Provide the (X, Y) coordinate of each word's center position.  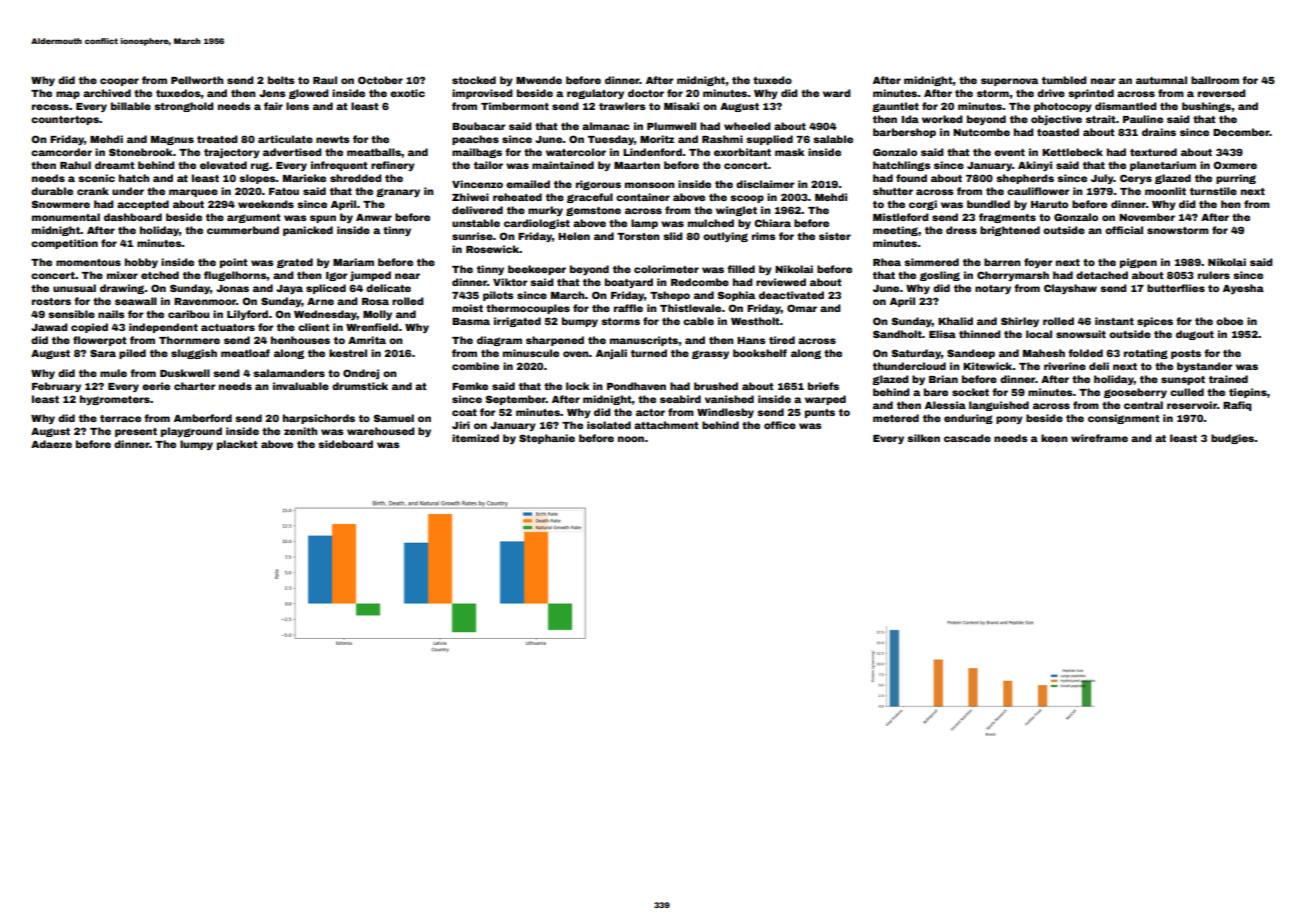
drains (1159, 132)
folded (1085, 353)
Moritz (657, 139)
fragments (1007, 218)
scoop (747, 199)
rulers (1214, 275)
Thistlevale (690, 308)
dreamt (115, 165)
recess (50, 107)
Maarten (637, 165)
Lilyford (247, 315)
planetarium (1163, 166)
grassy (710, 354)
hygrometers (115, 400)
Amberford (203, 418)
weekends (266, 204)
